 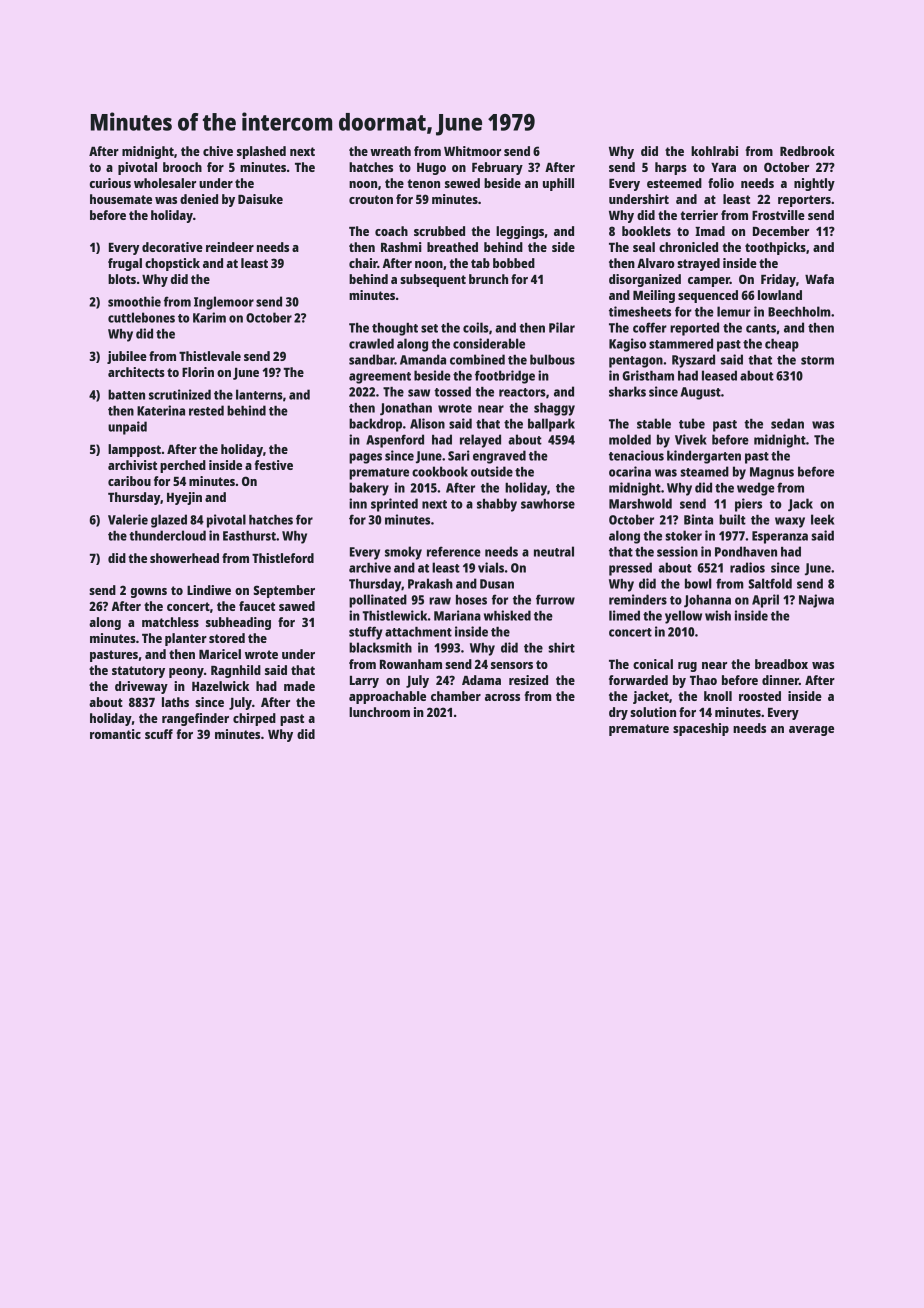 I want to click on agreement, so click(x=380, y=378).
